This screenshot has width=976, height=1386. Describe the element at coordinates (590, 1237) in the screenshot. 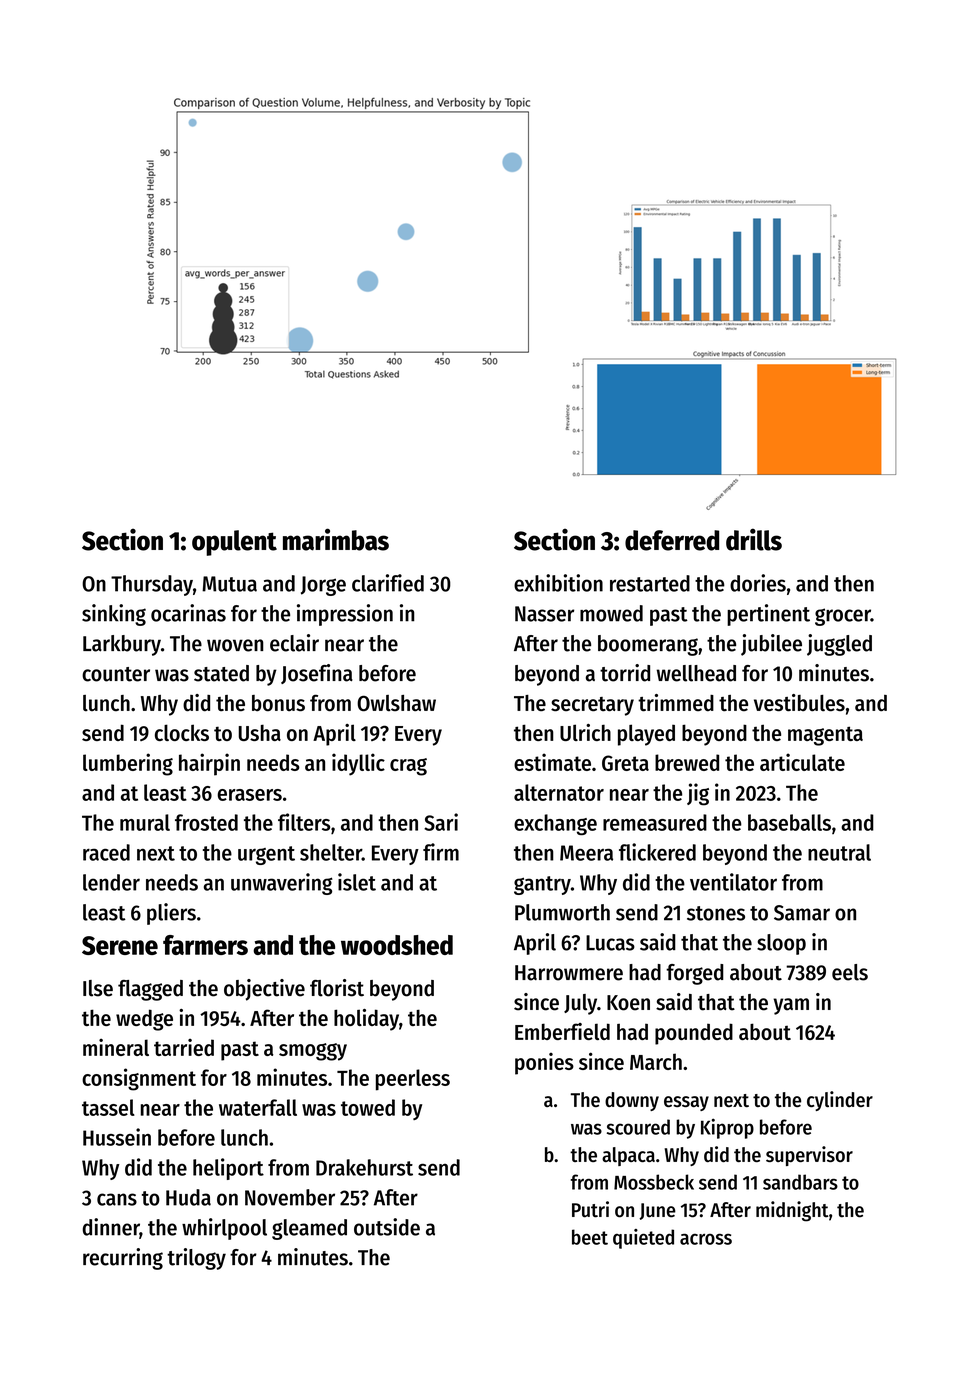

I see `beet` at that location.
